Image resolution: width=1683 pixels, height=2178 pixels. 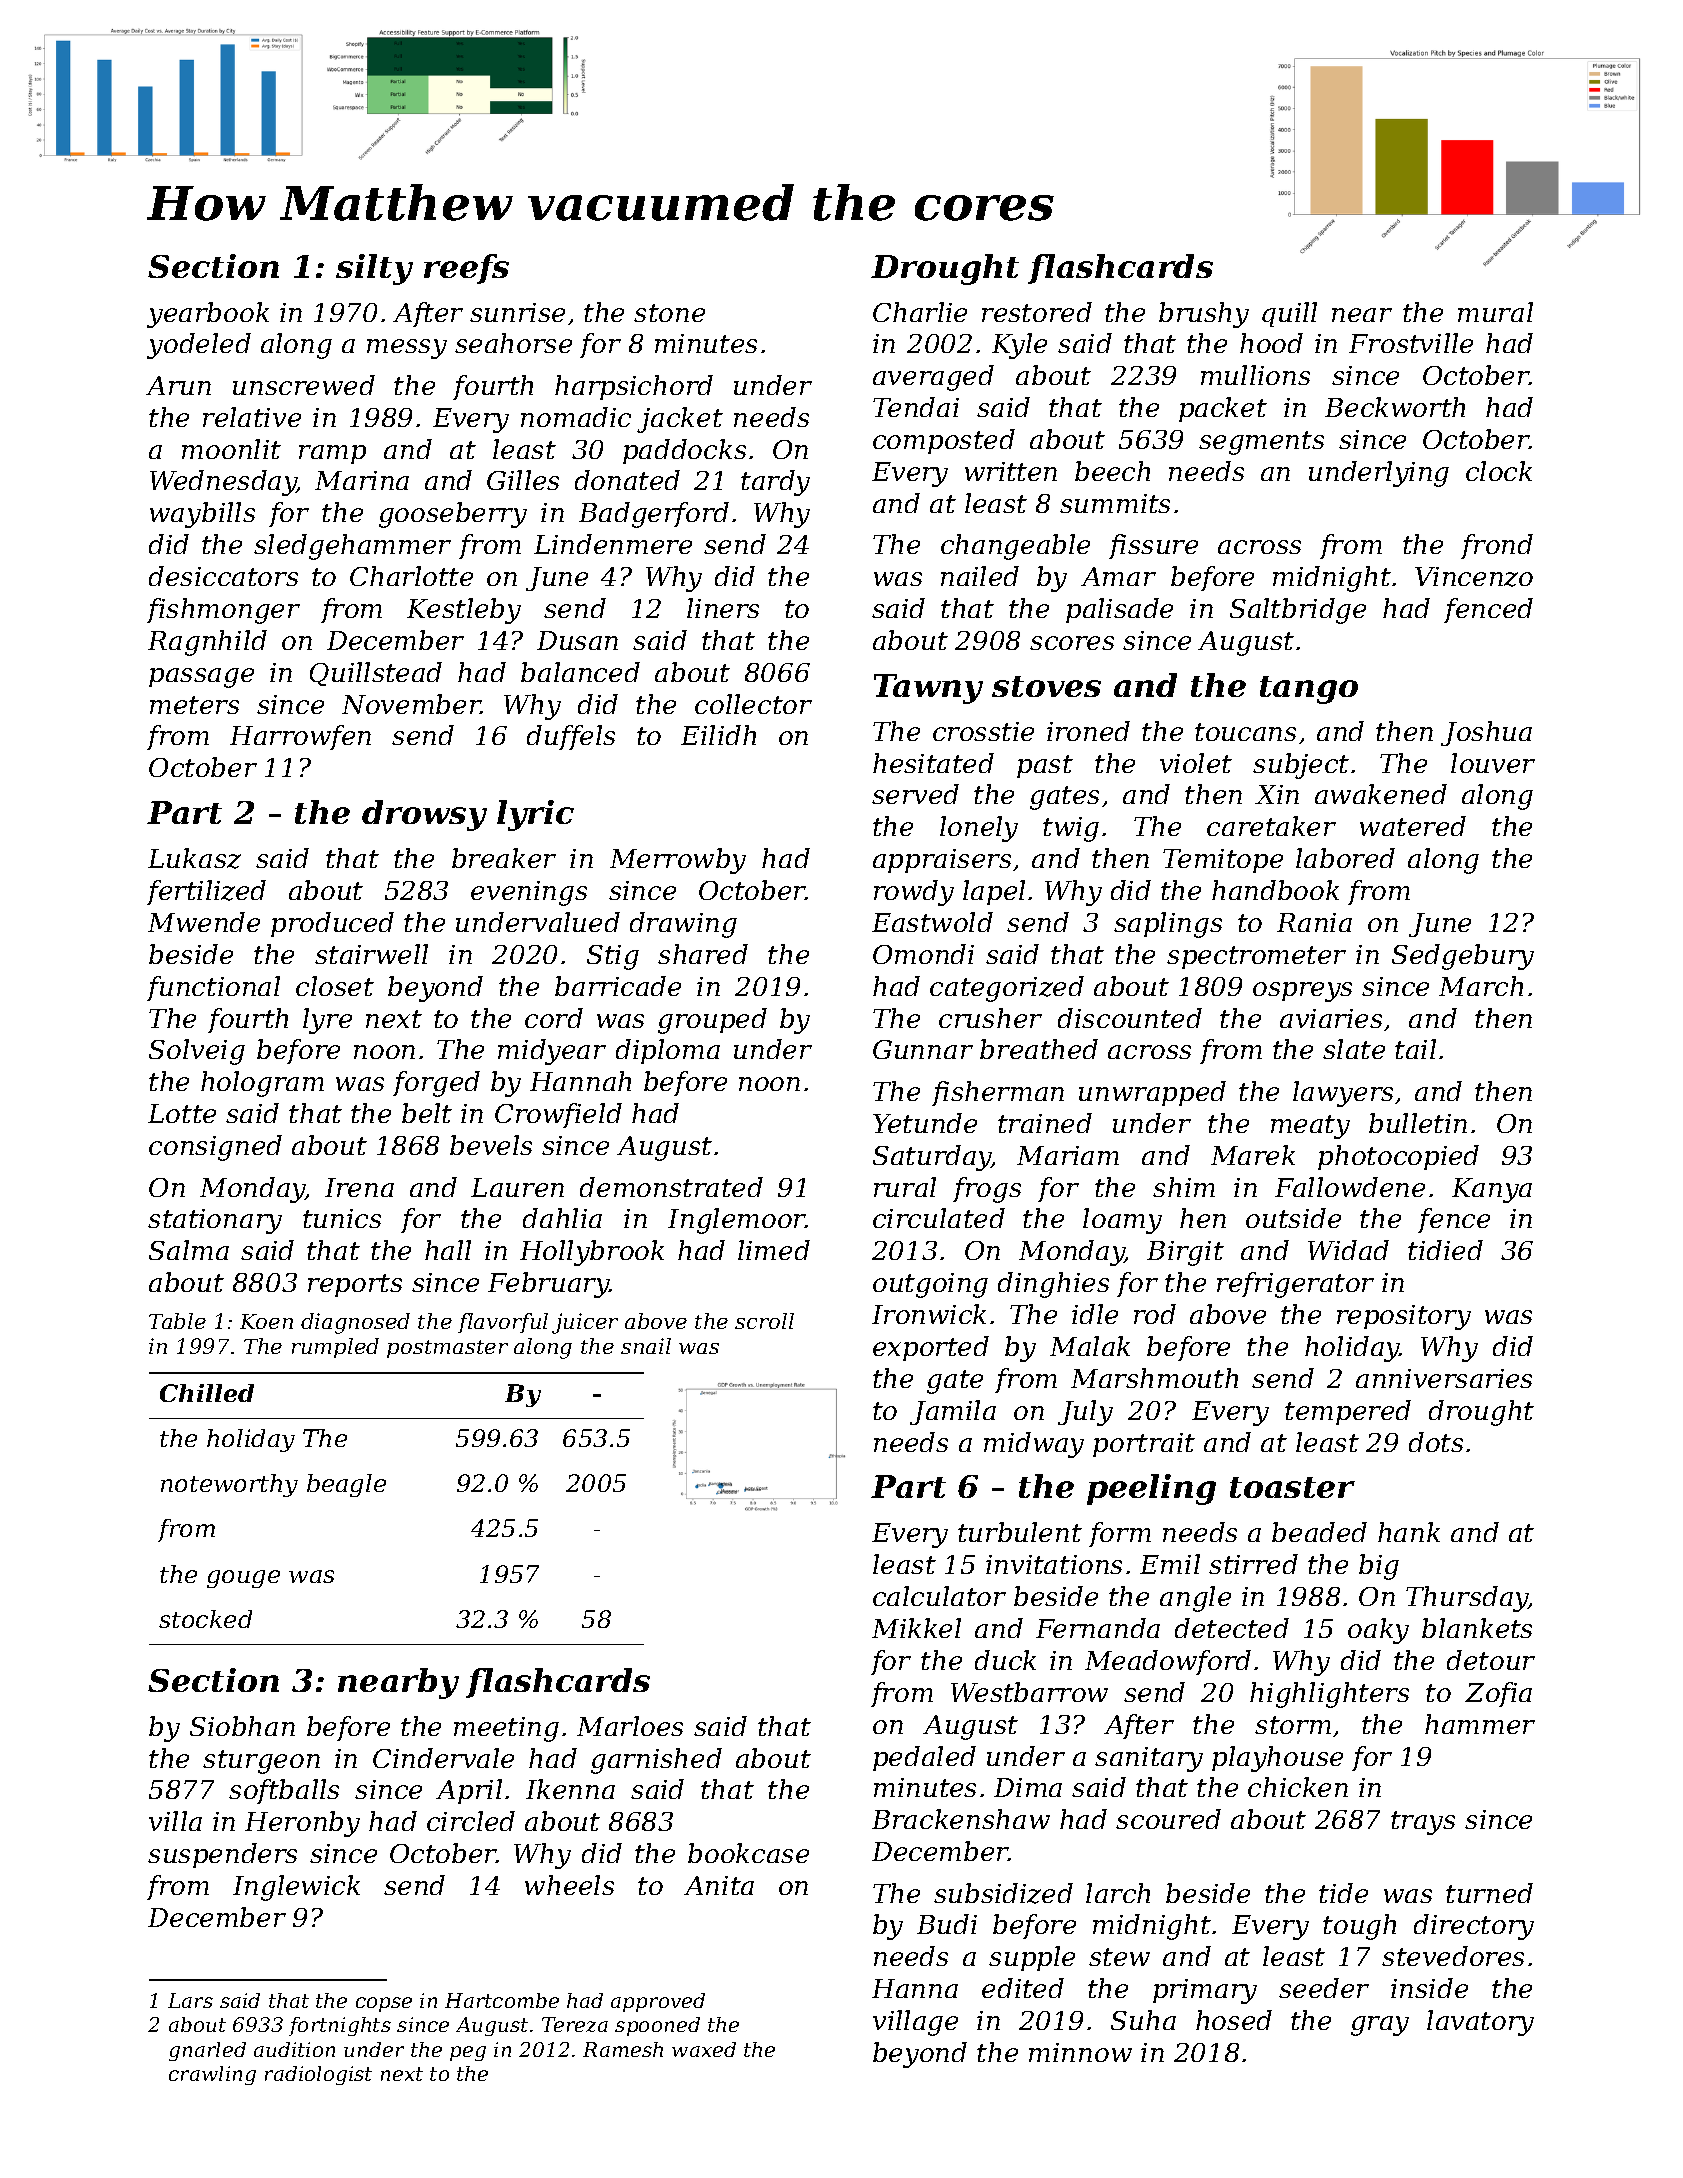 What do you see at coordinates (208, 315) in the screenshot?
I see `yearbook` at bounding box center [208, 315].
